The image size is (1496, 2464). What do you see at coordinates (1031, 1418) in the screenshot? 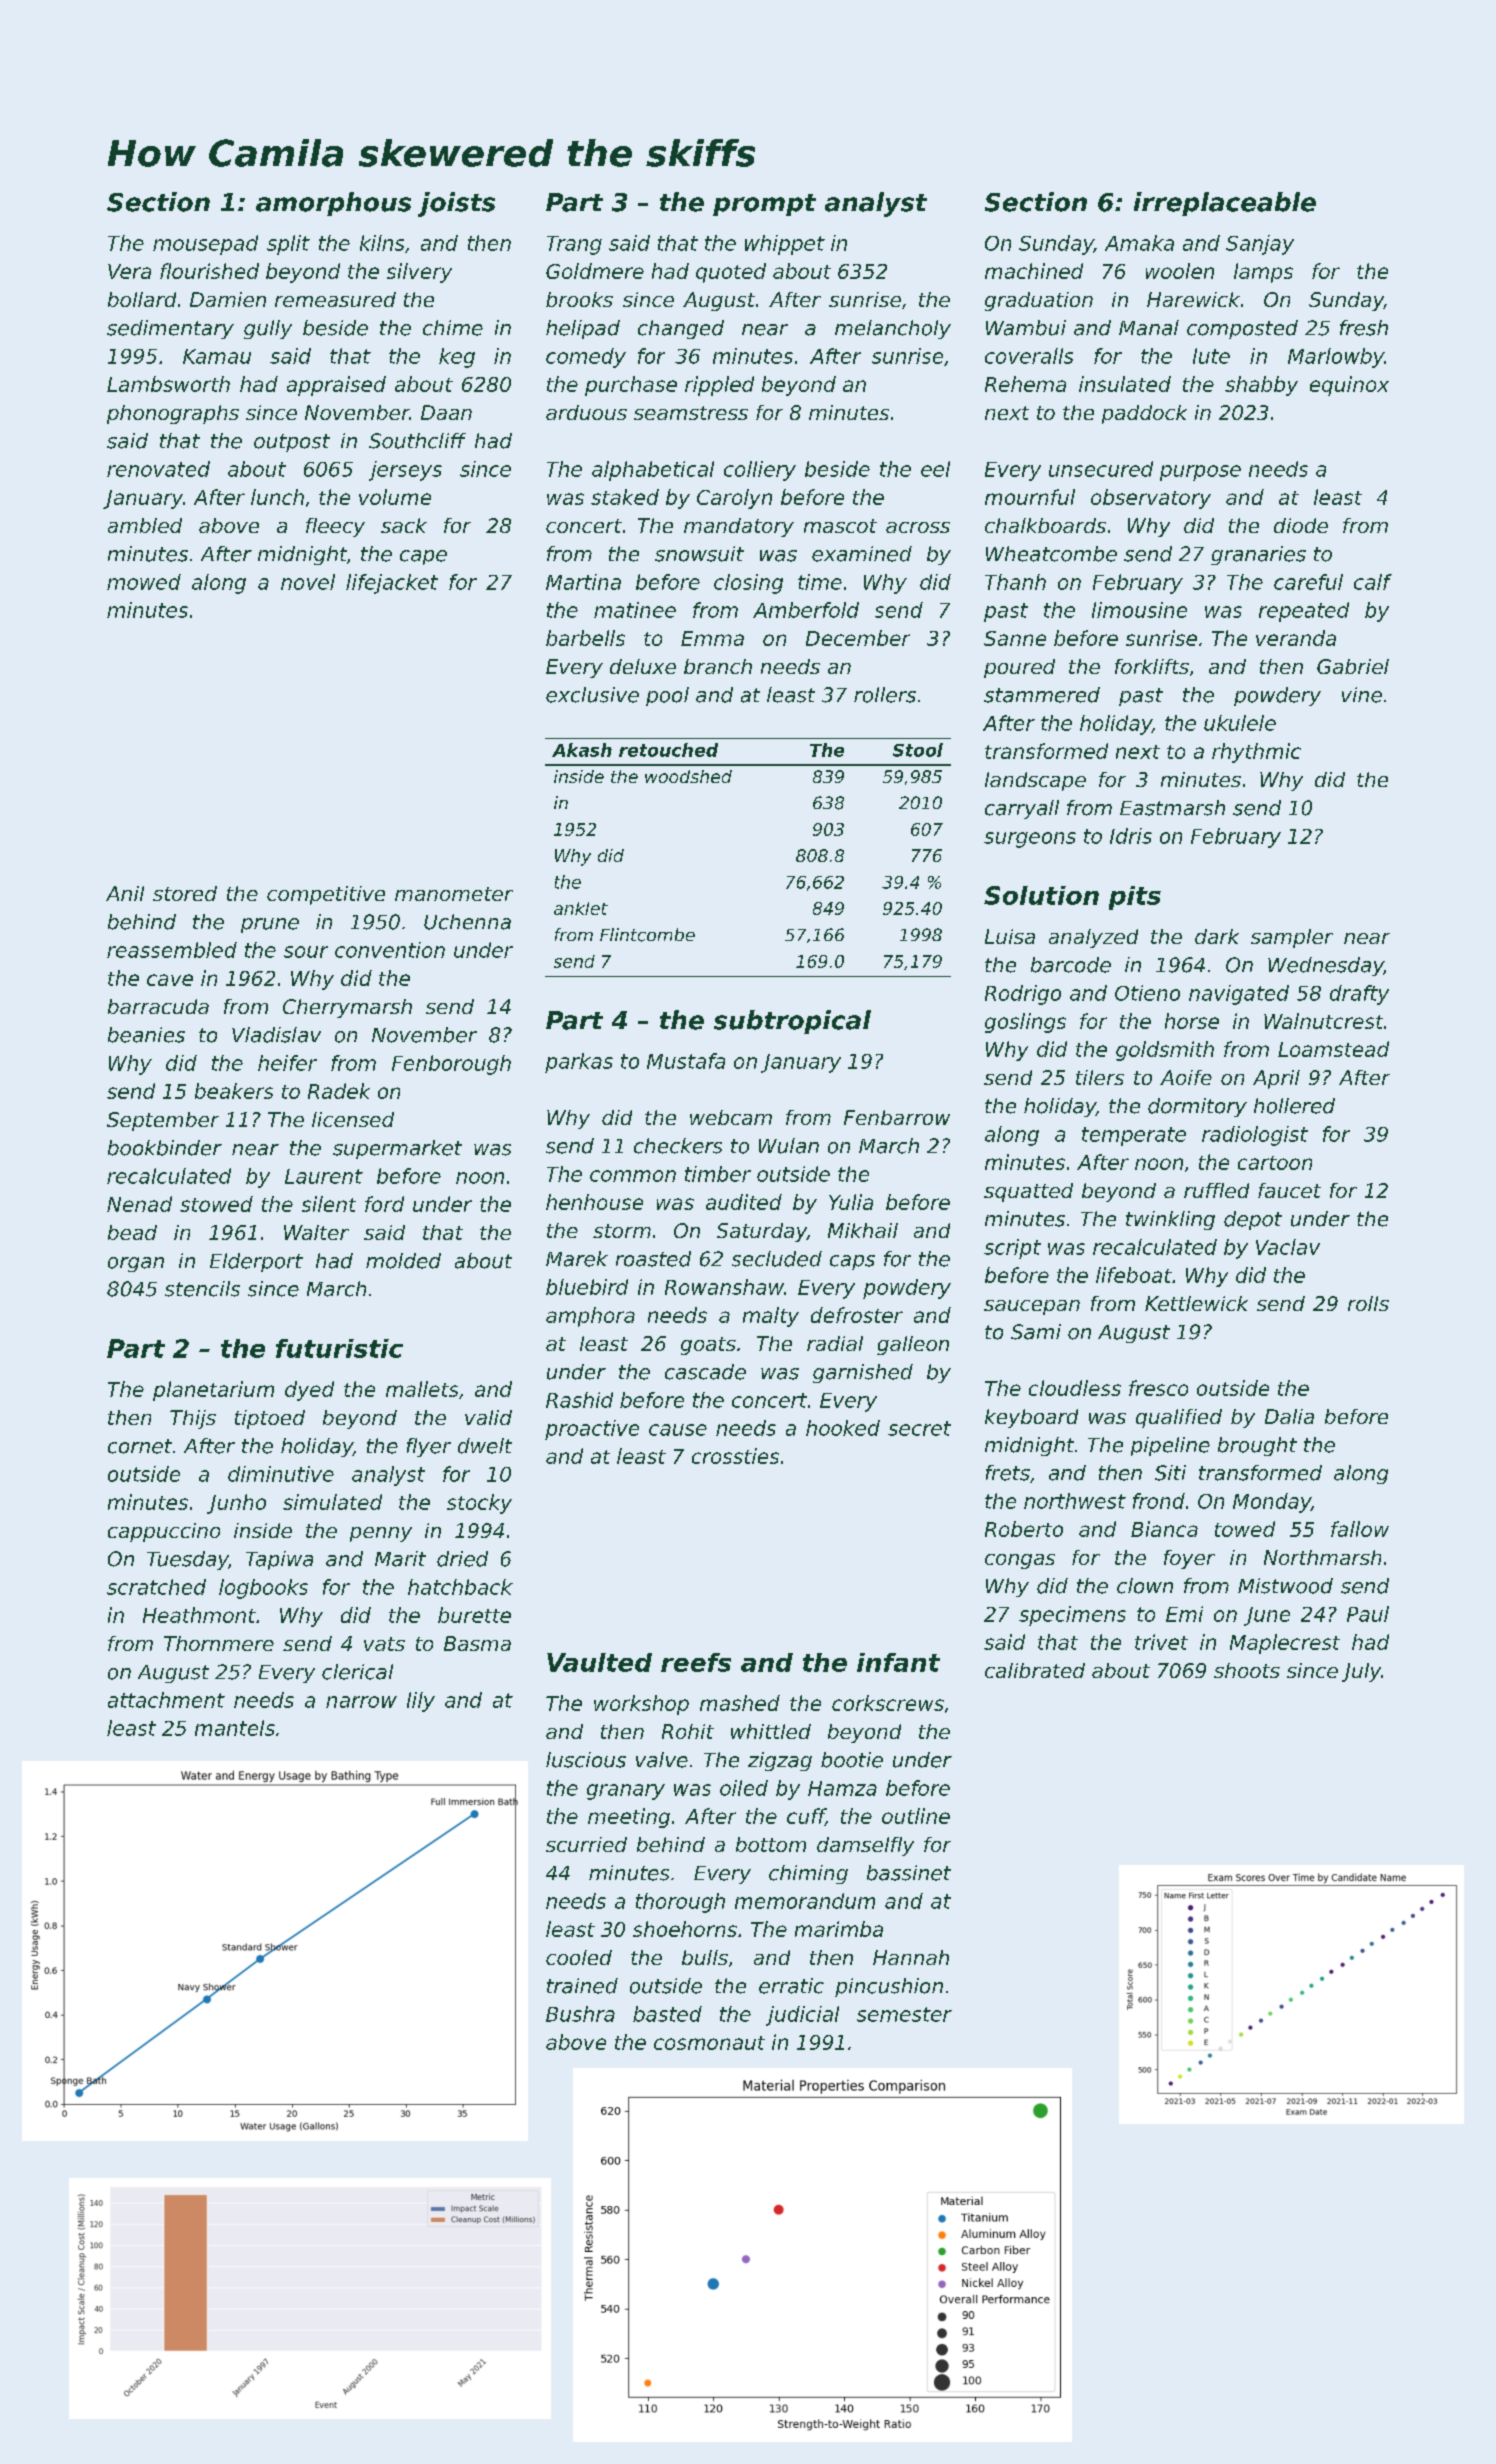
I see `keyboard` at bounding box center [1031, 1418].
